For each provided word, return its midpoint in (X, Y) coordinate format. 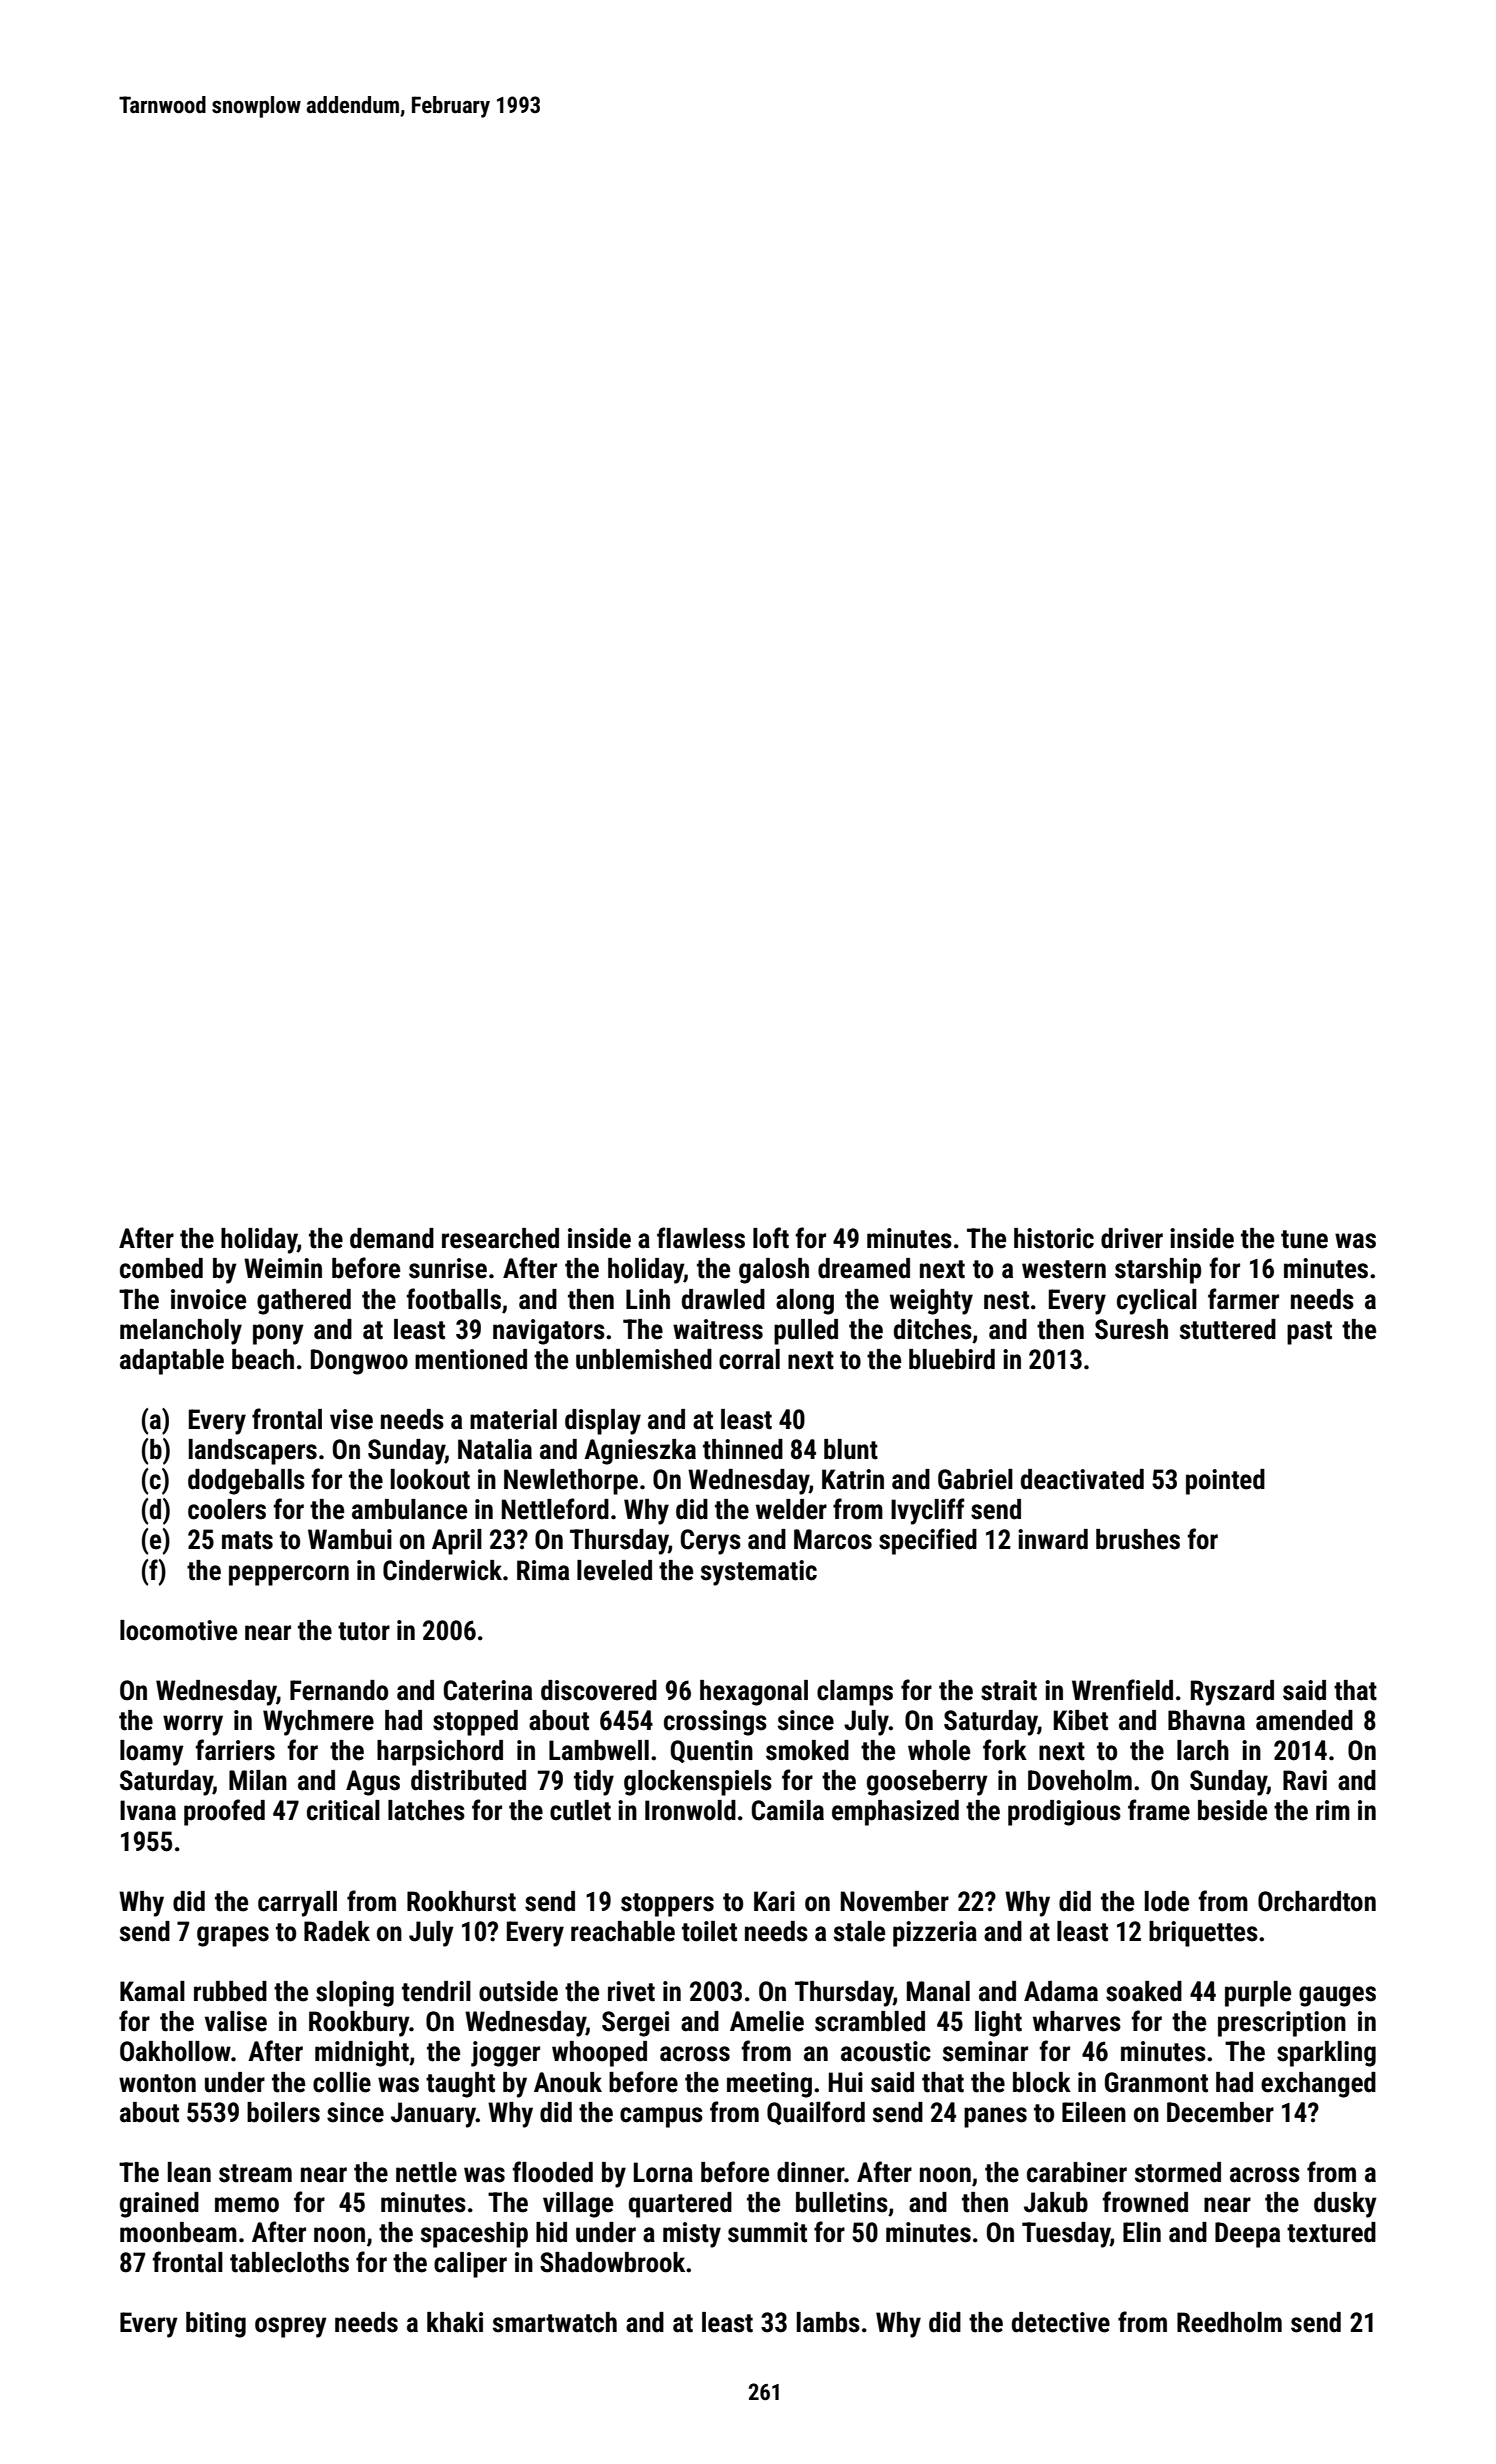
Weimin (283, 1268)
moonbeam (178, 2232)
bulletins (842, 2202)
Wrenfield (1122, 1690)
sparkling (1326, 2054)
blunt (851, 1449)
